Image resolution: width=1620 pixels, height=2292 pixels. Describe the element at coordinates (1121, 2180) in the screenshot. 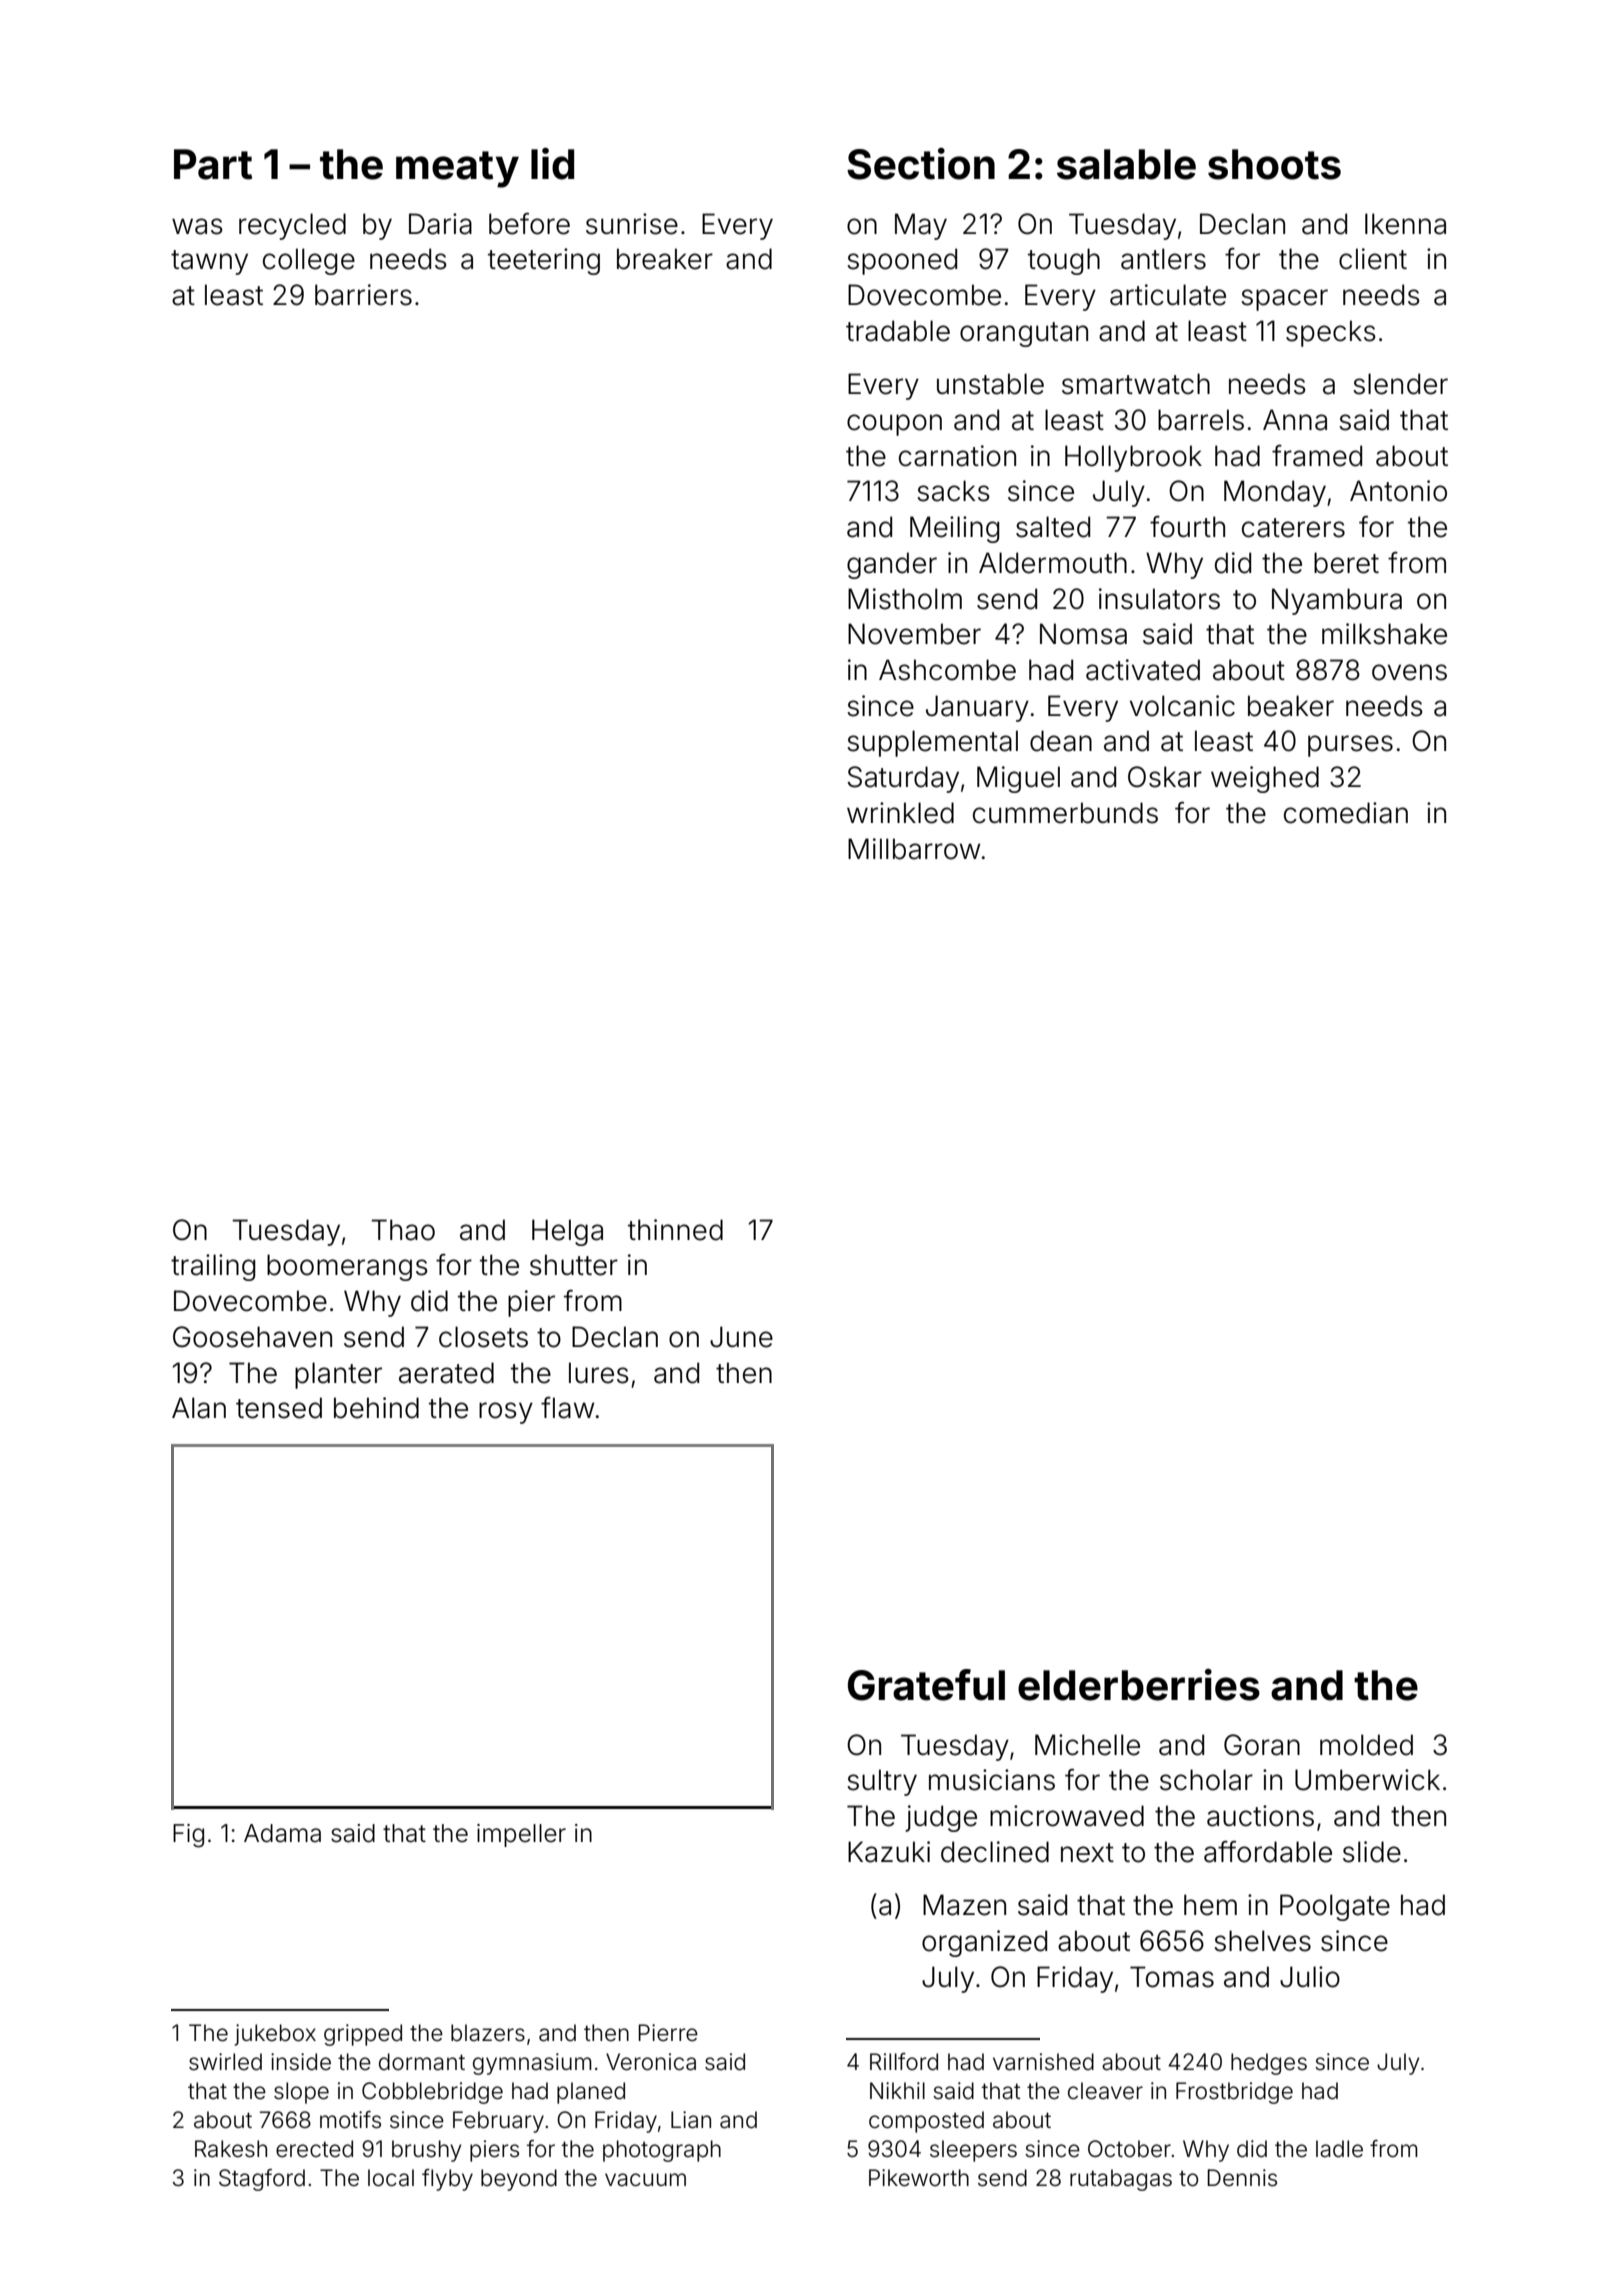

I see `rutabagas` at that location.
